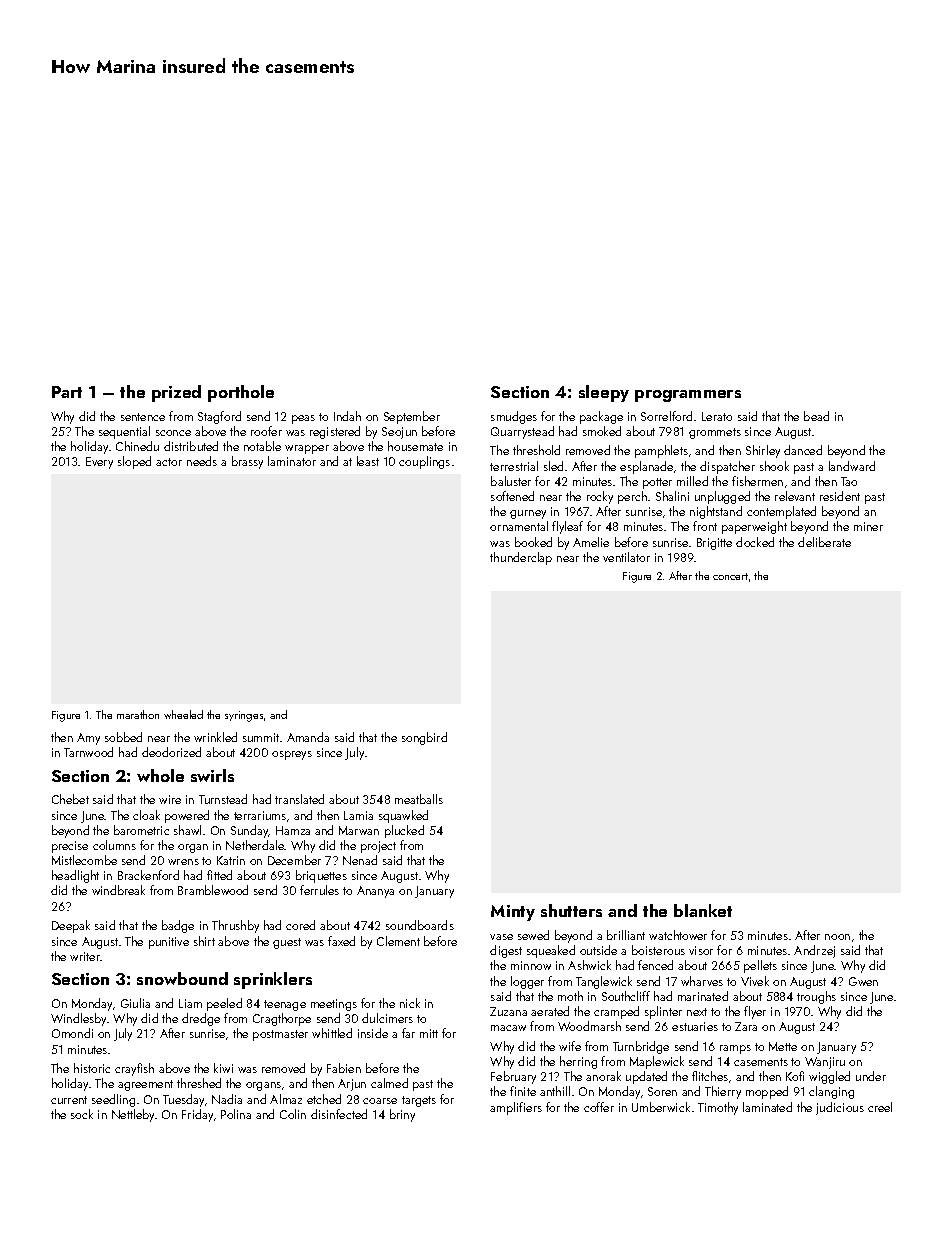 Image resolution: width=952 pixels, height=1233 pixels. I want to click on minnow, so click(531, 965).
